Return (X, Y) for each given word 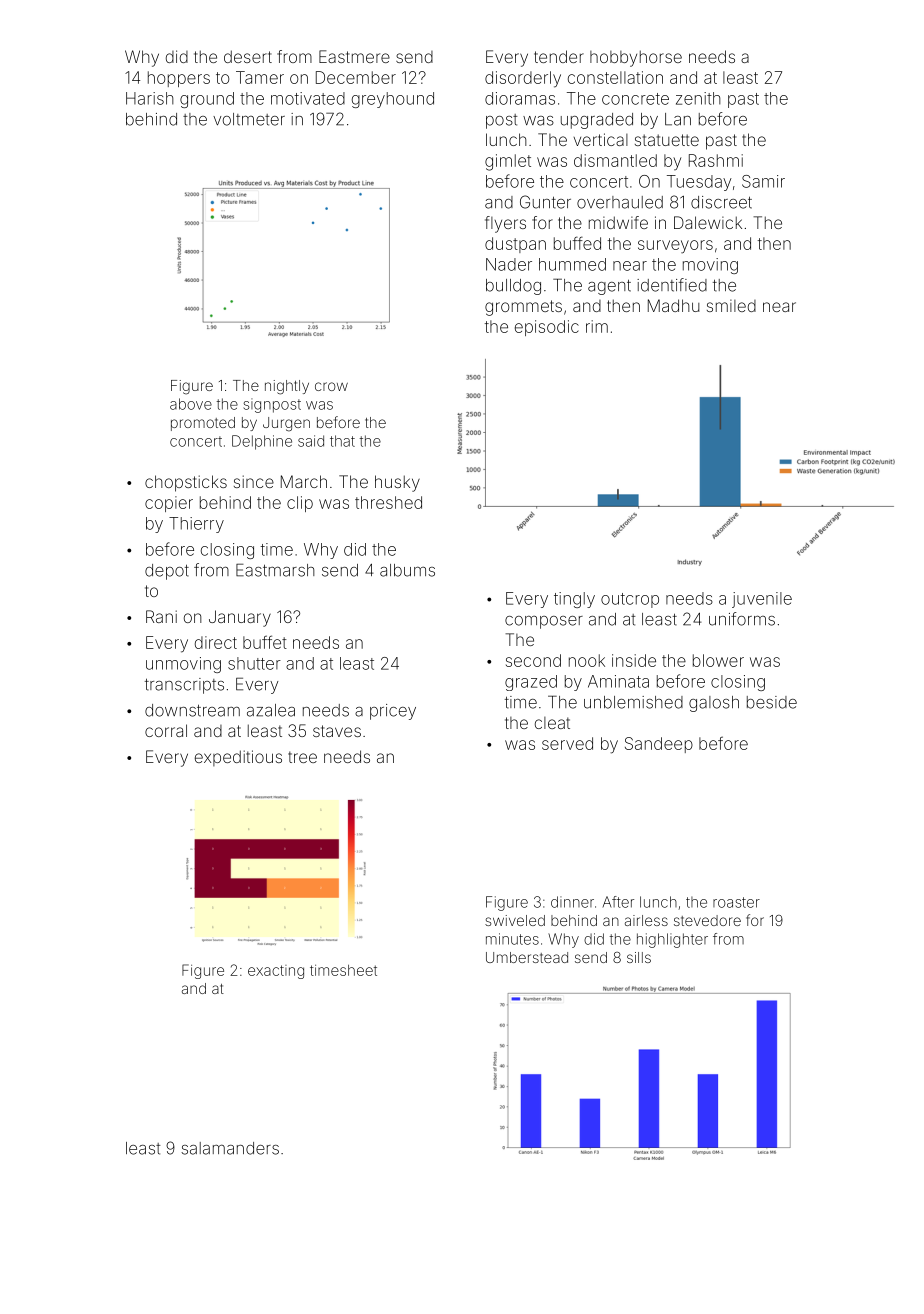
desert (248, 56)
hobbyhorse (636, 58)
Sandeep (659, 745)
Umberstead (527, 957)
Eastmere (354, 56)
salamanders (230, 1148)
